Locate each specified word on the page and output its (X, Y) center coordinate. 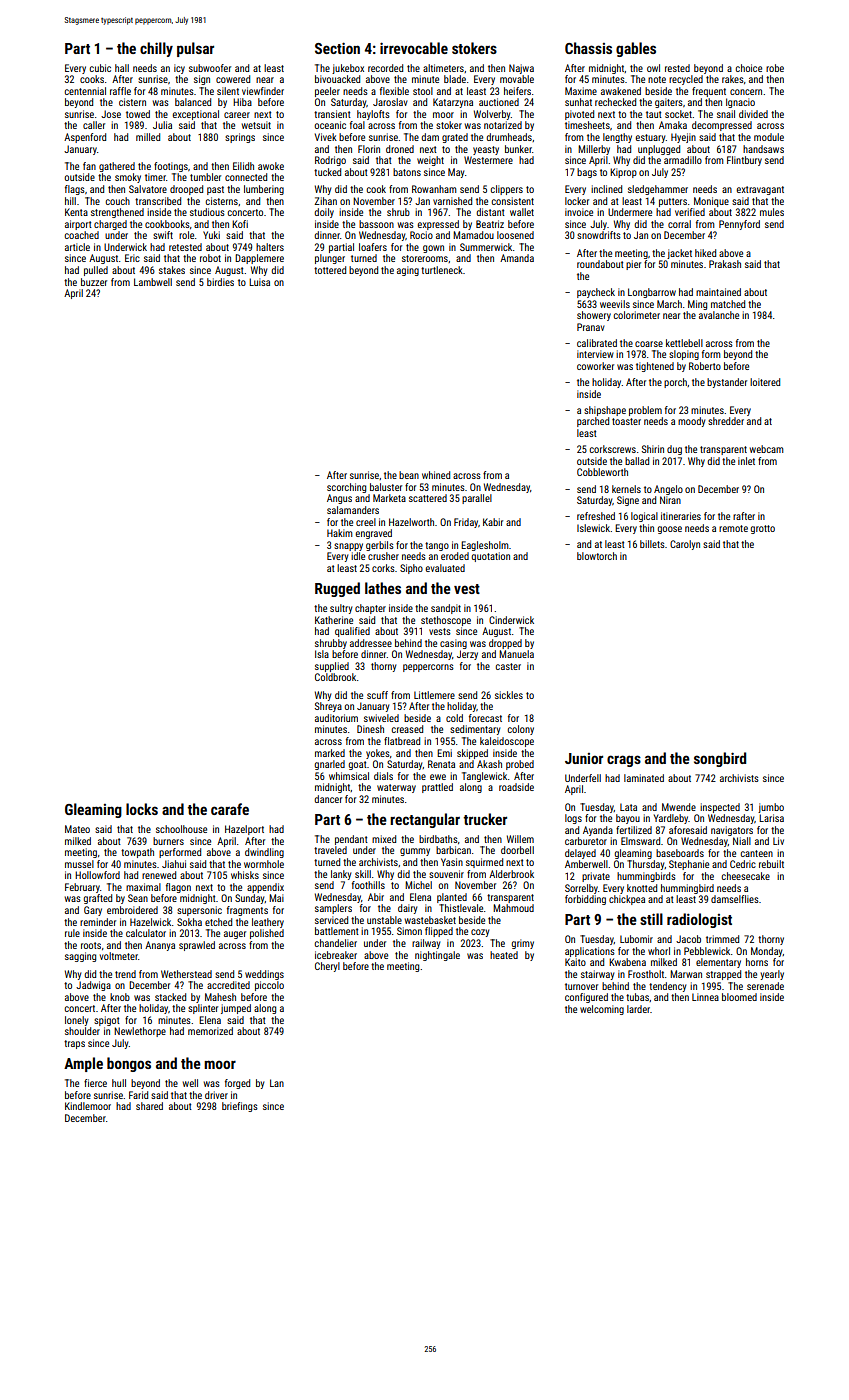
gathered (117, 167)
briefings (240, 1107)
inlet (746, 461)
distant (490, 212)
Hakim (339, 533)
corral (679, 224)
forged (237, 1084)
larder (638, 1009)
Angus (339, 499)
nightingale (437, 956)
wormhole (264, 864)
